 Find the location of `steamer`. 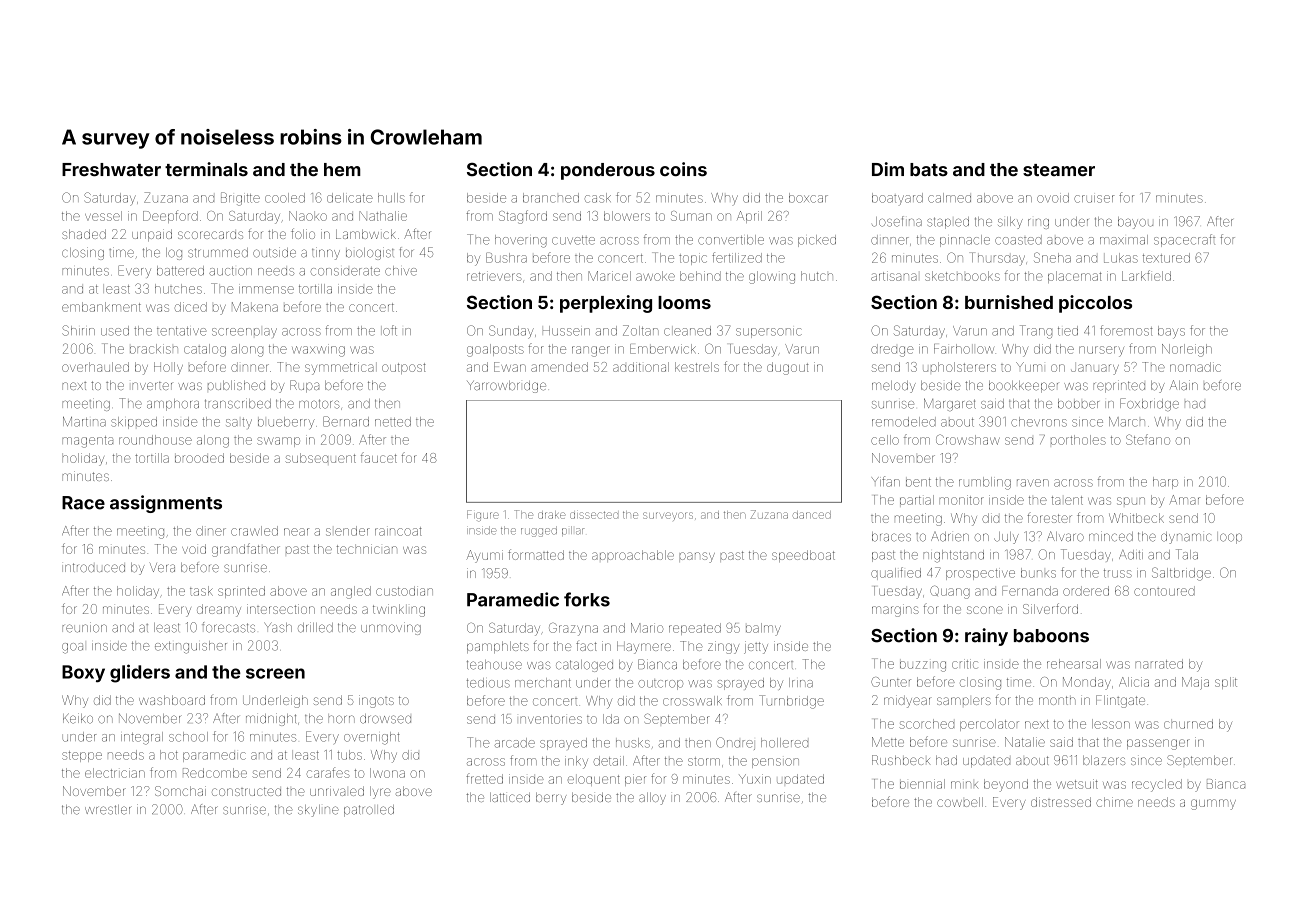

steamer is located at coordinates (1059, 170).
